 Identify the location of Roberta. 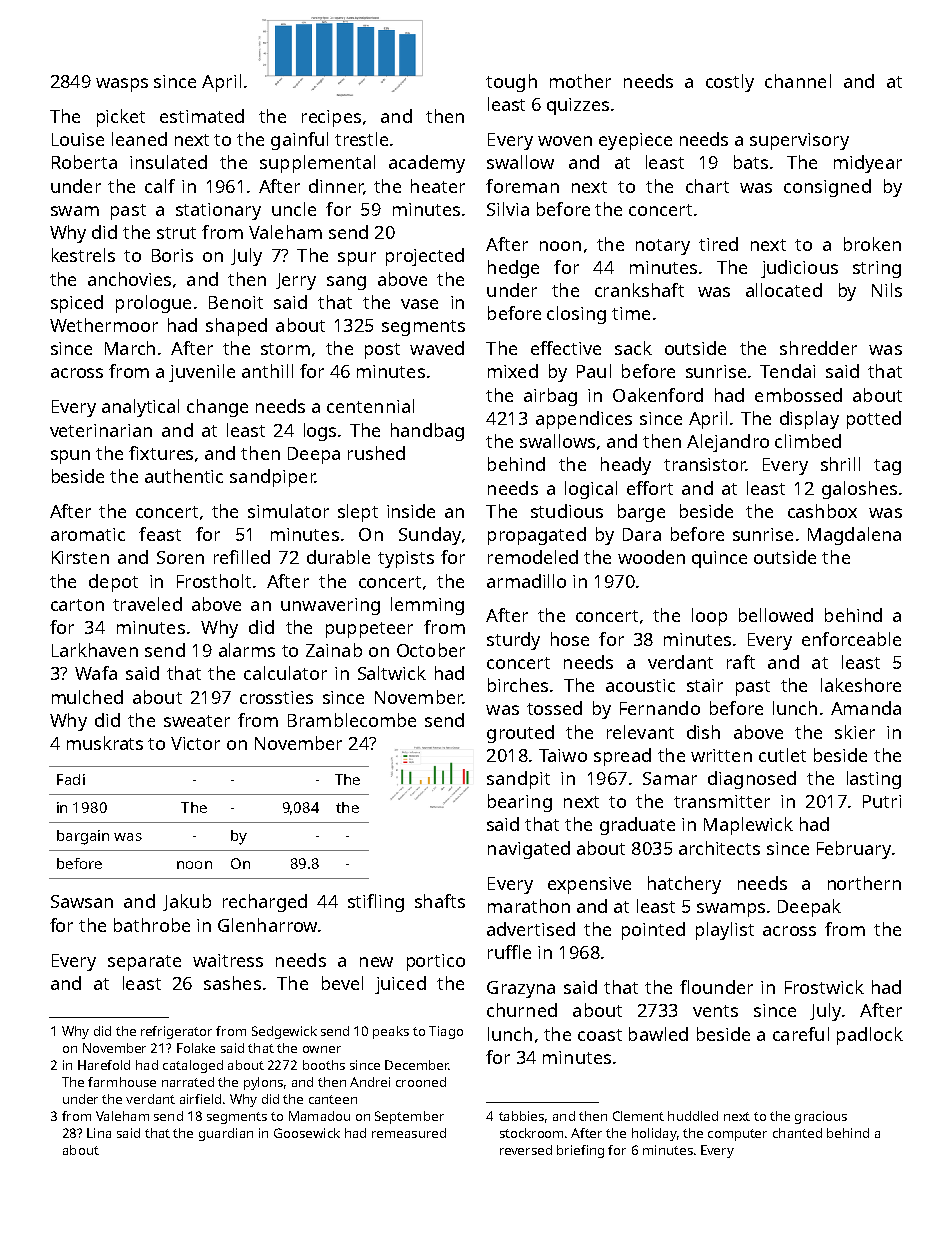
(84, 162).
